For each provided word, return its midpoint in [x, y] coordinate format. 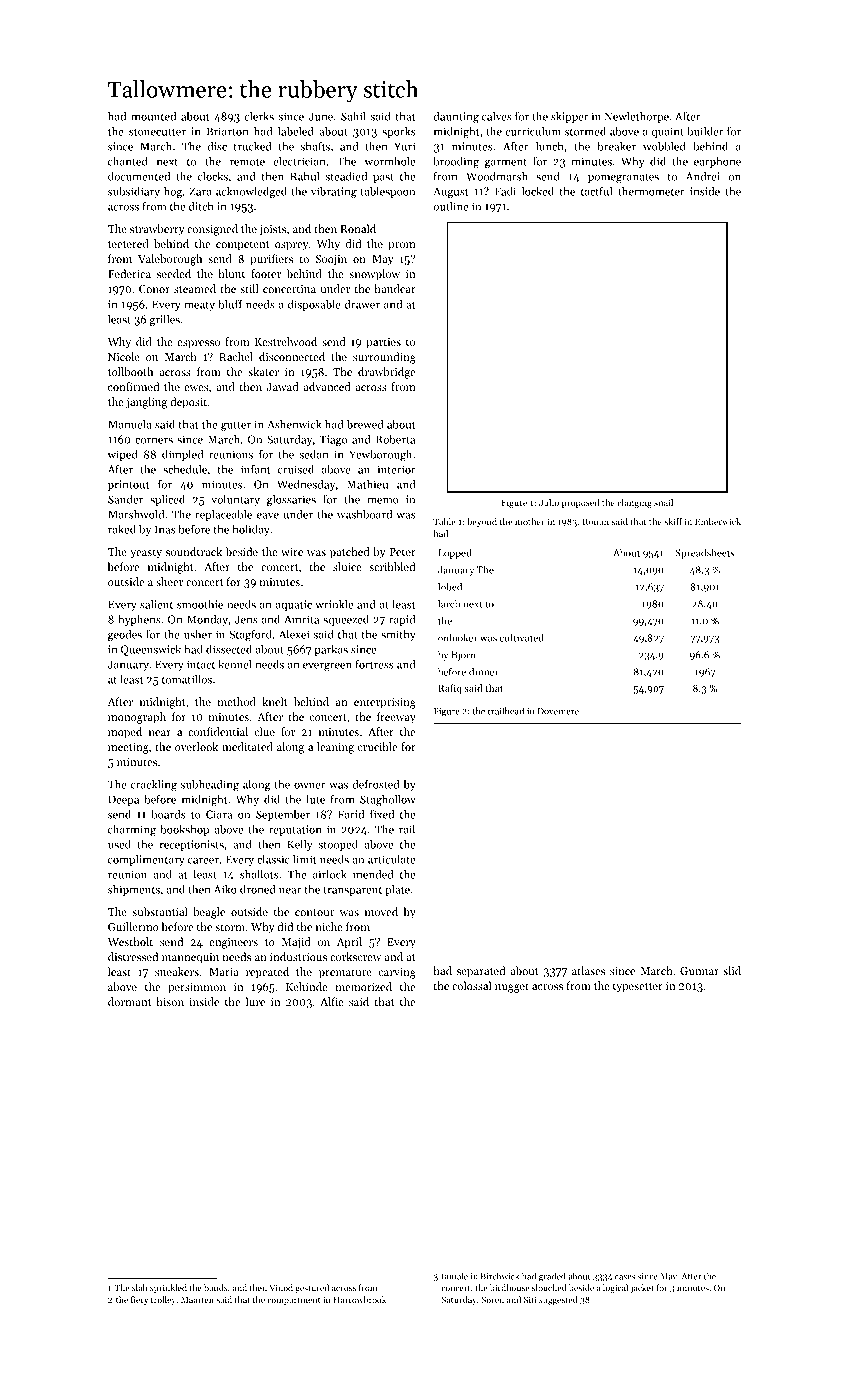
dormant [129, 1001]
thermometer [651, 191]
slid [732, 970]
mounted [153, 116]
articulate [391, 859]
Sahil [353, 116]
